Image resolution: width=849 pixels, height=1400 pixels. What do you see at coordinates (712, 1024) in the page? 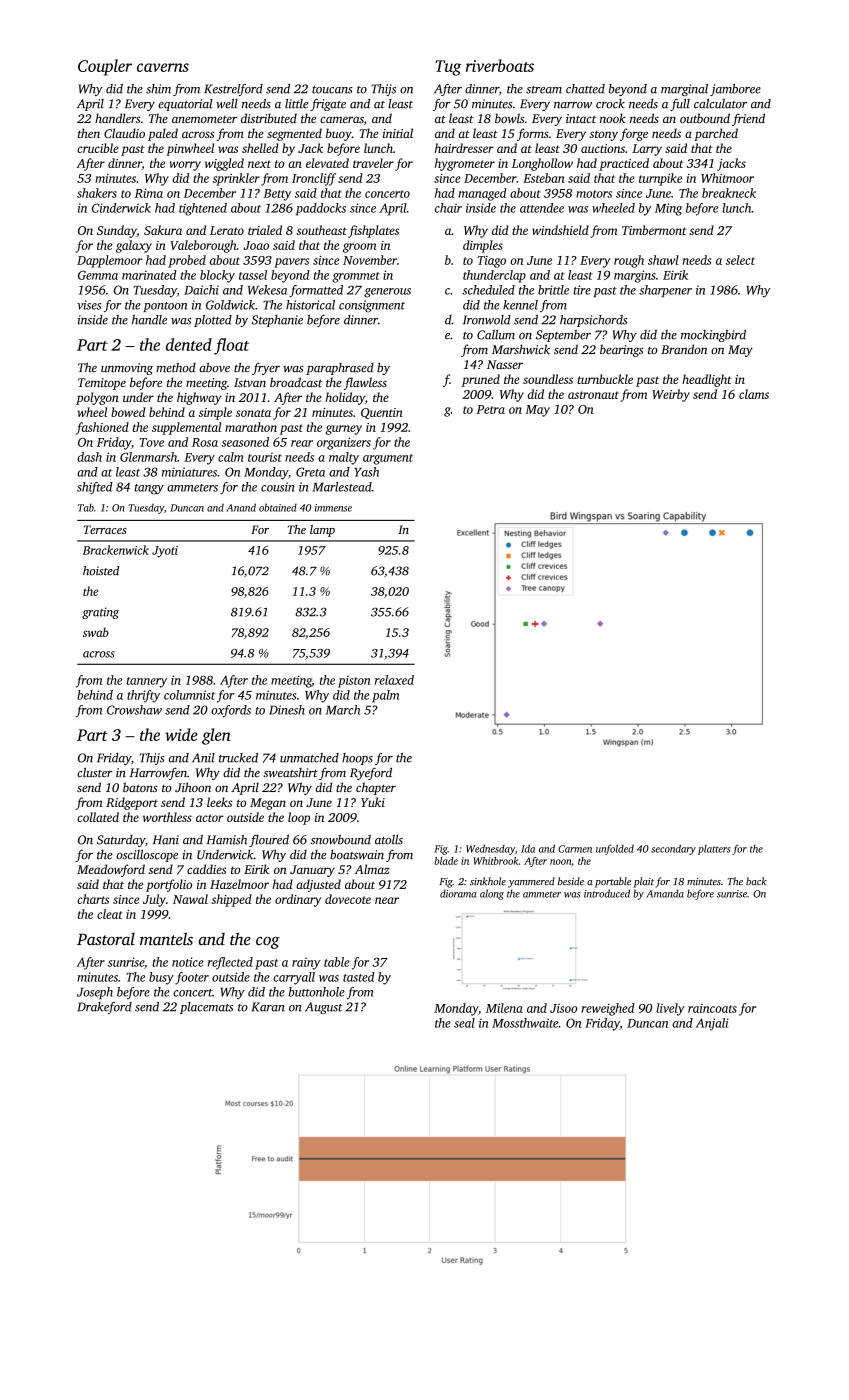
I see `Anjali` at bounding box center [712, 1024].
